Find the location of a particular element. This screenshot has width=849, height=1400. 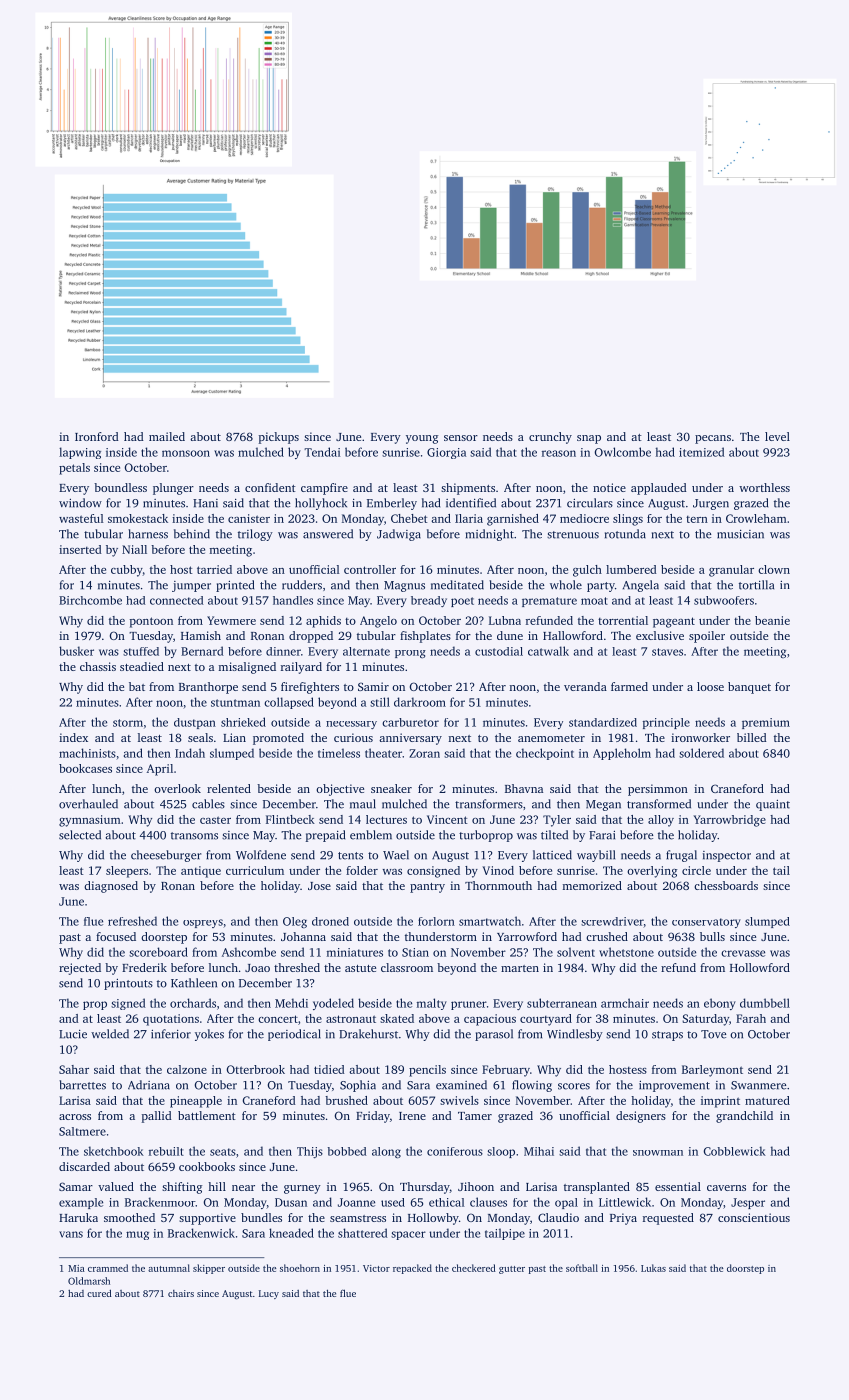

flowing is located at coordinates (532, 1086).
